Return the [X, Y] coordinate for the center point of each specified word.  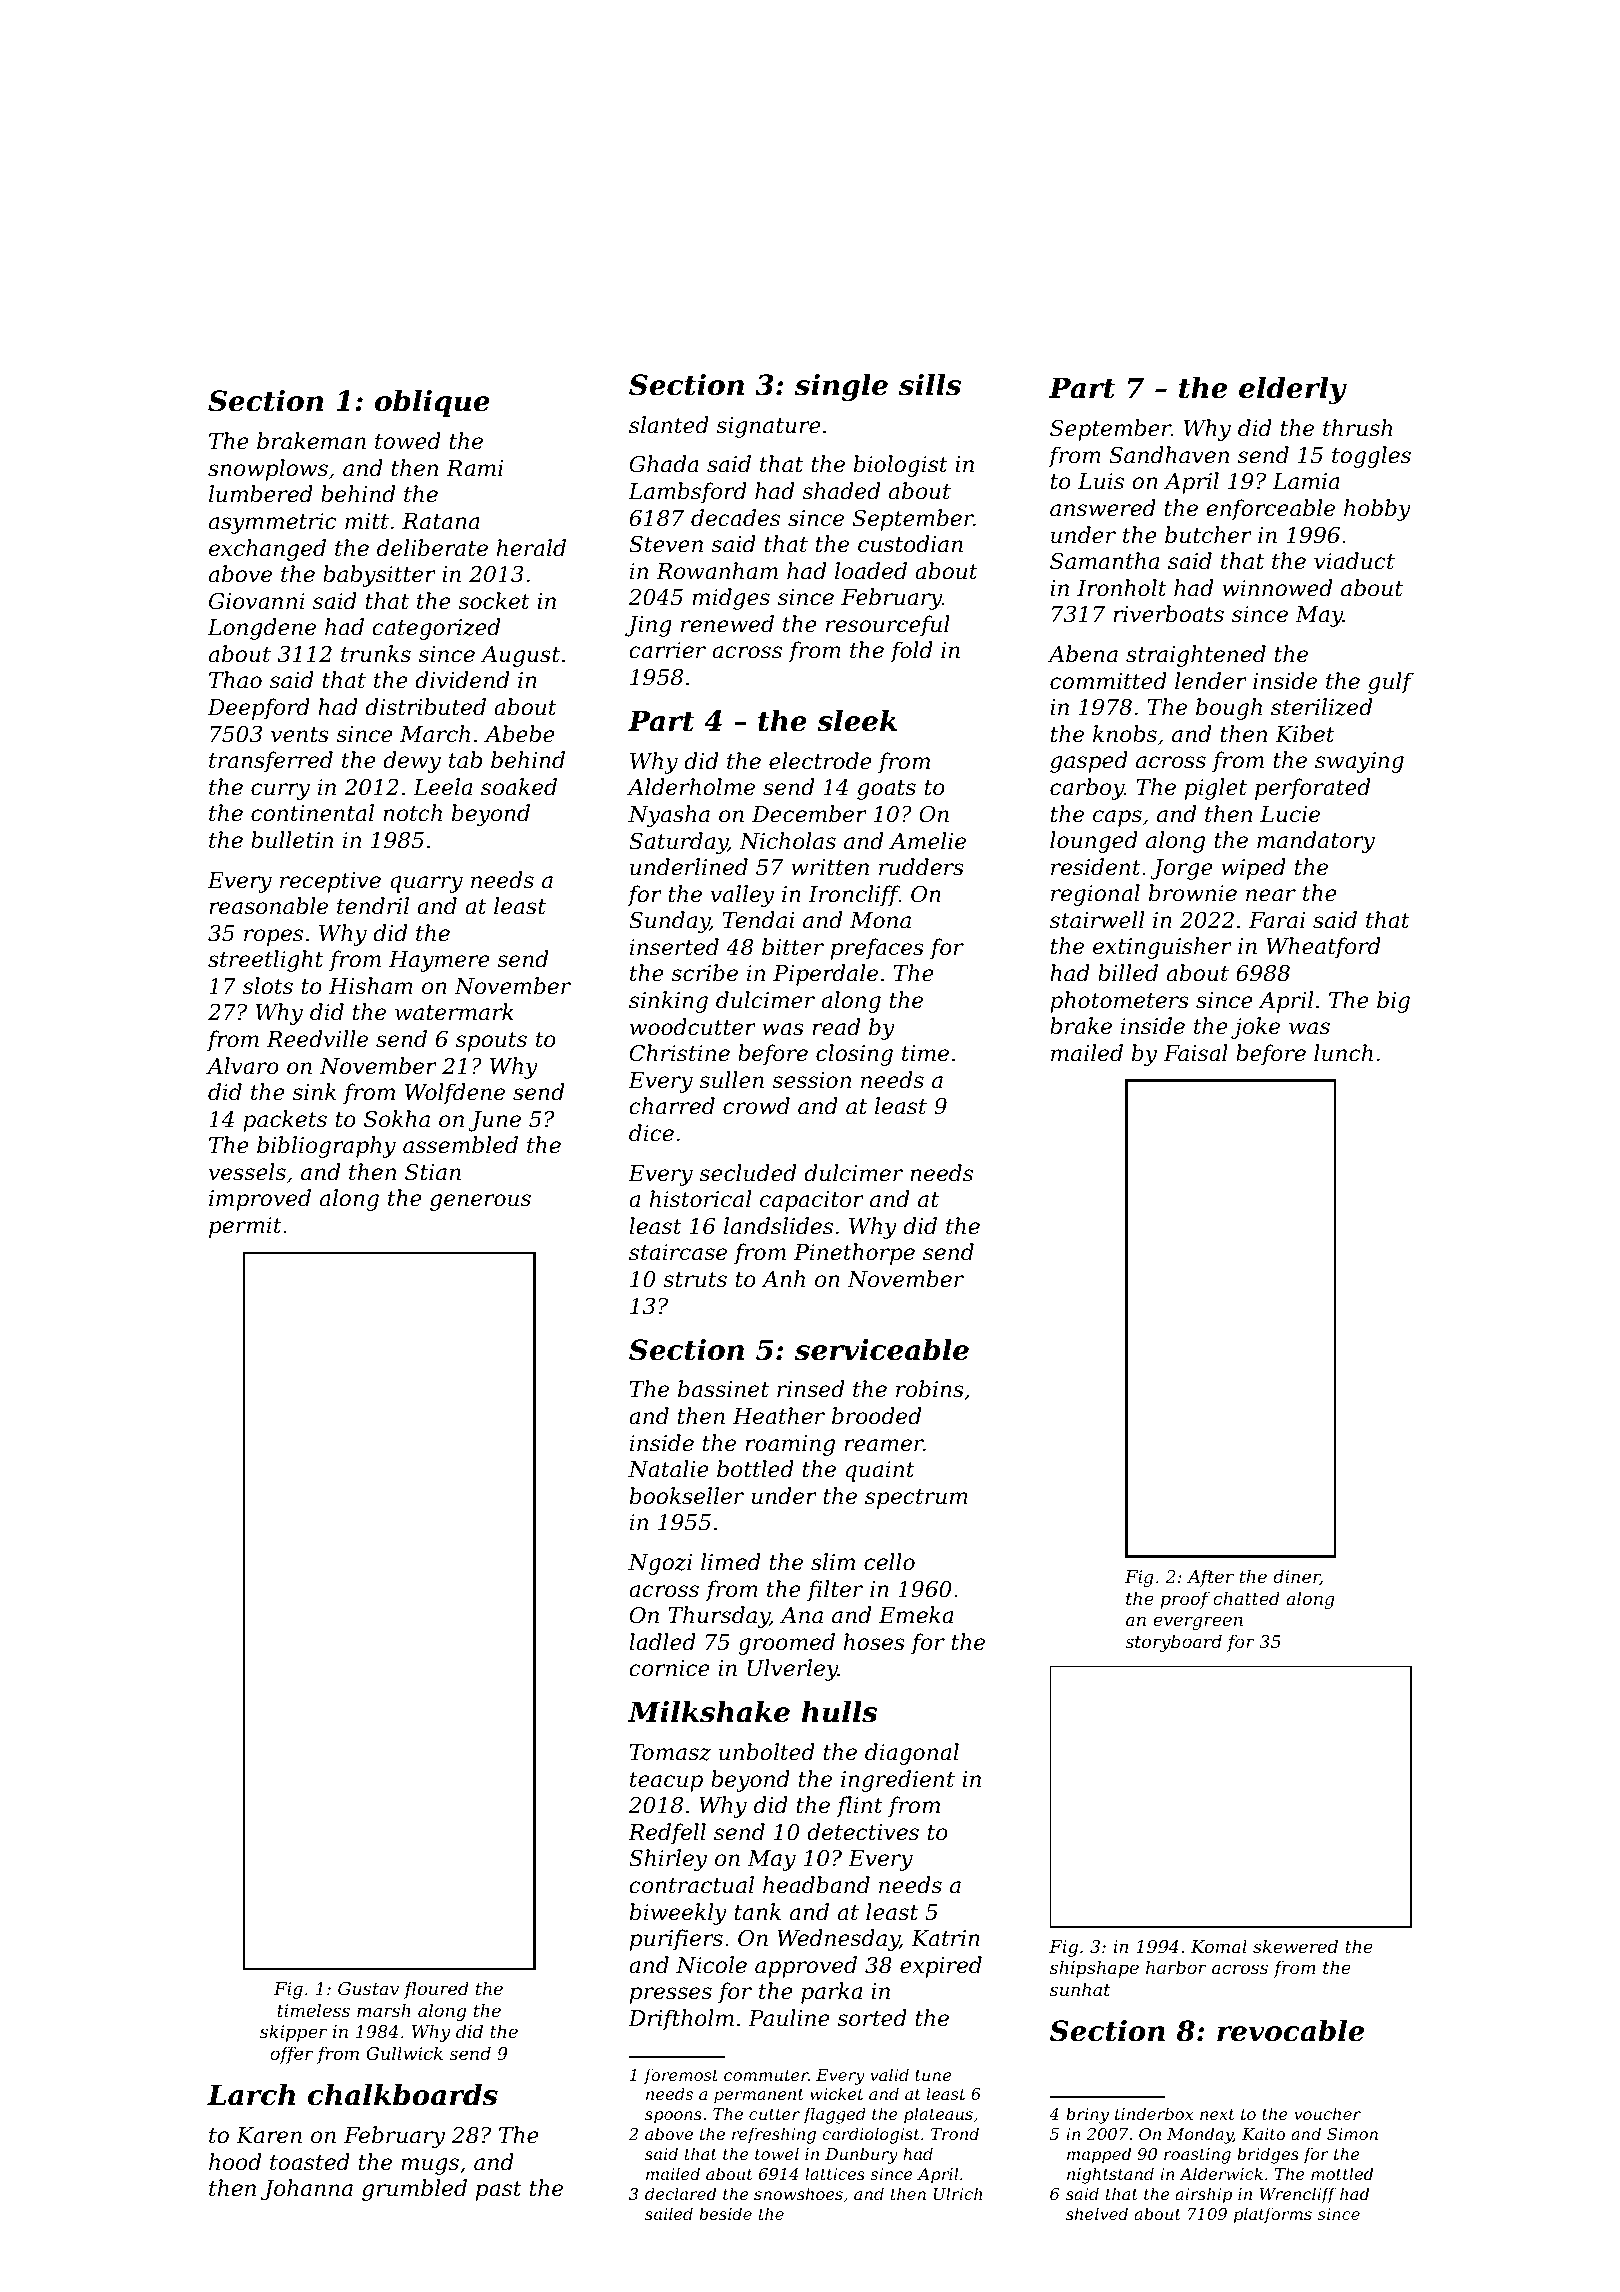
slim [833, 1562]
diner [1296, 1577]
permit [245, 1227]
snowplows [268, 470]
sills [930, 385]
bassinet [723, 1389]
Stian [433, 1172]
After [1210, 1578]
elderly [1293, 390]
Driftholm [681, 2020]
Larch [251, 2095]
